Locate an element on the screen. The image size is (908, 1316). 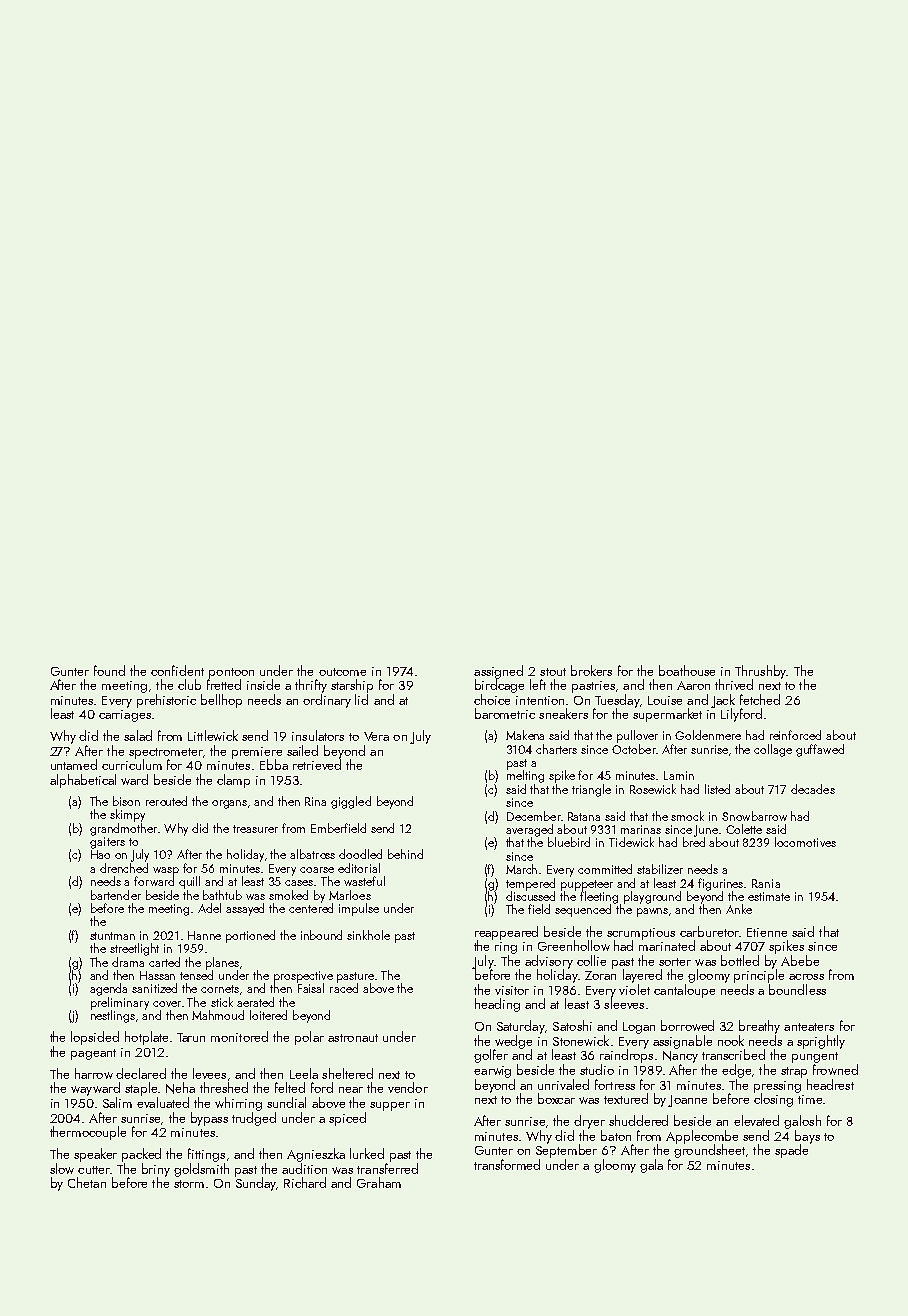
nestlings is located at coordinates (113, 1016).
